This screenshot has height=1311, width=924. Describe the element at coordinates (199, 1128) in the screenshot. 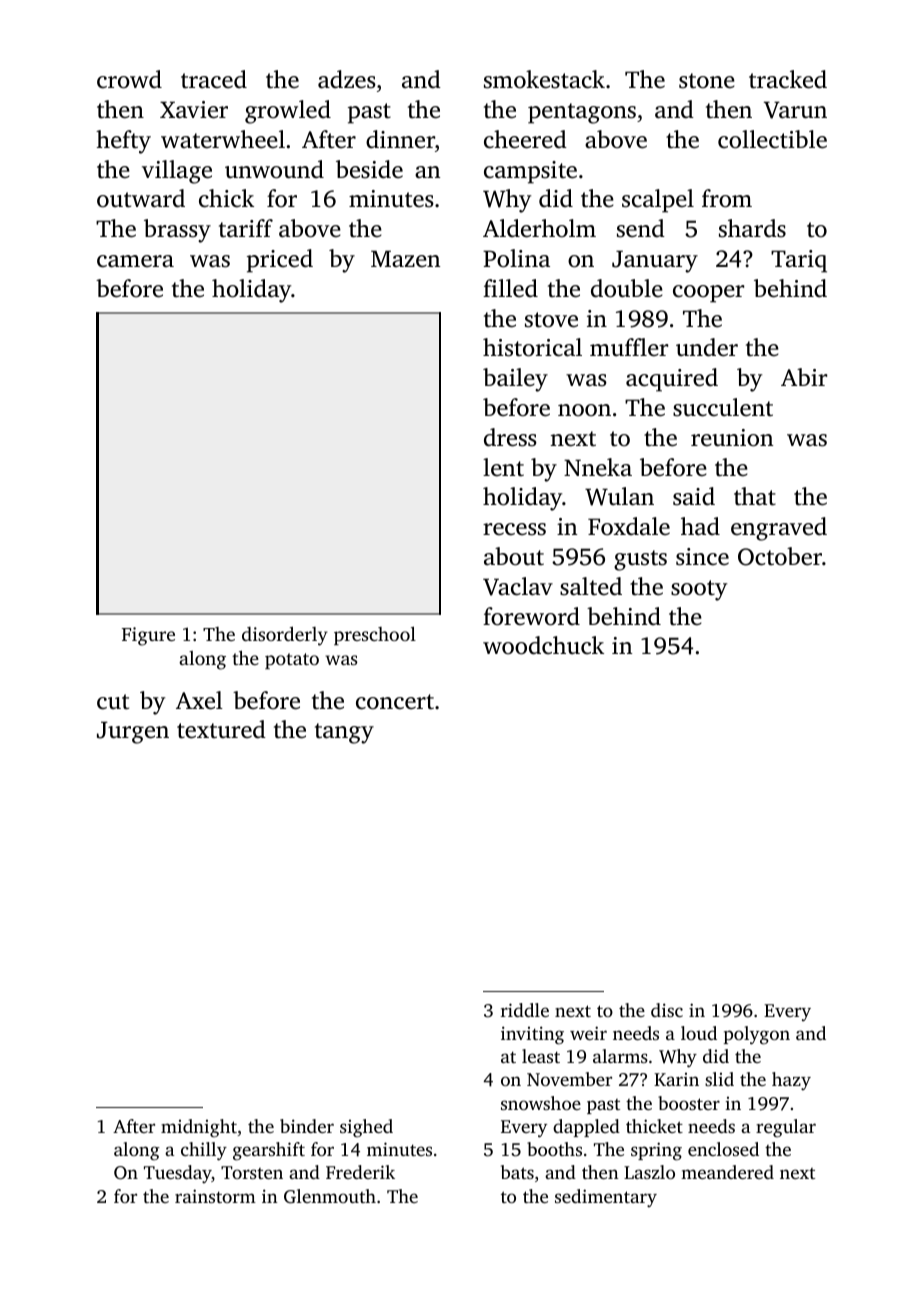

I see `midnight` at that location.
